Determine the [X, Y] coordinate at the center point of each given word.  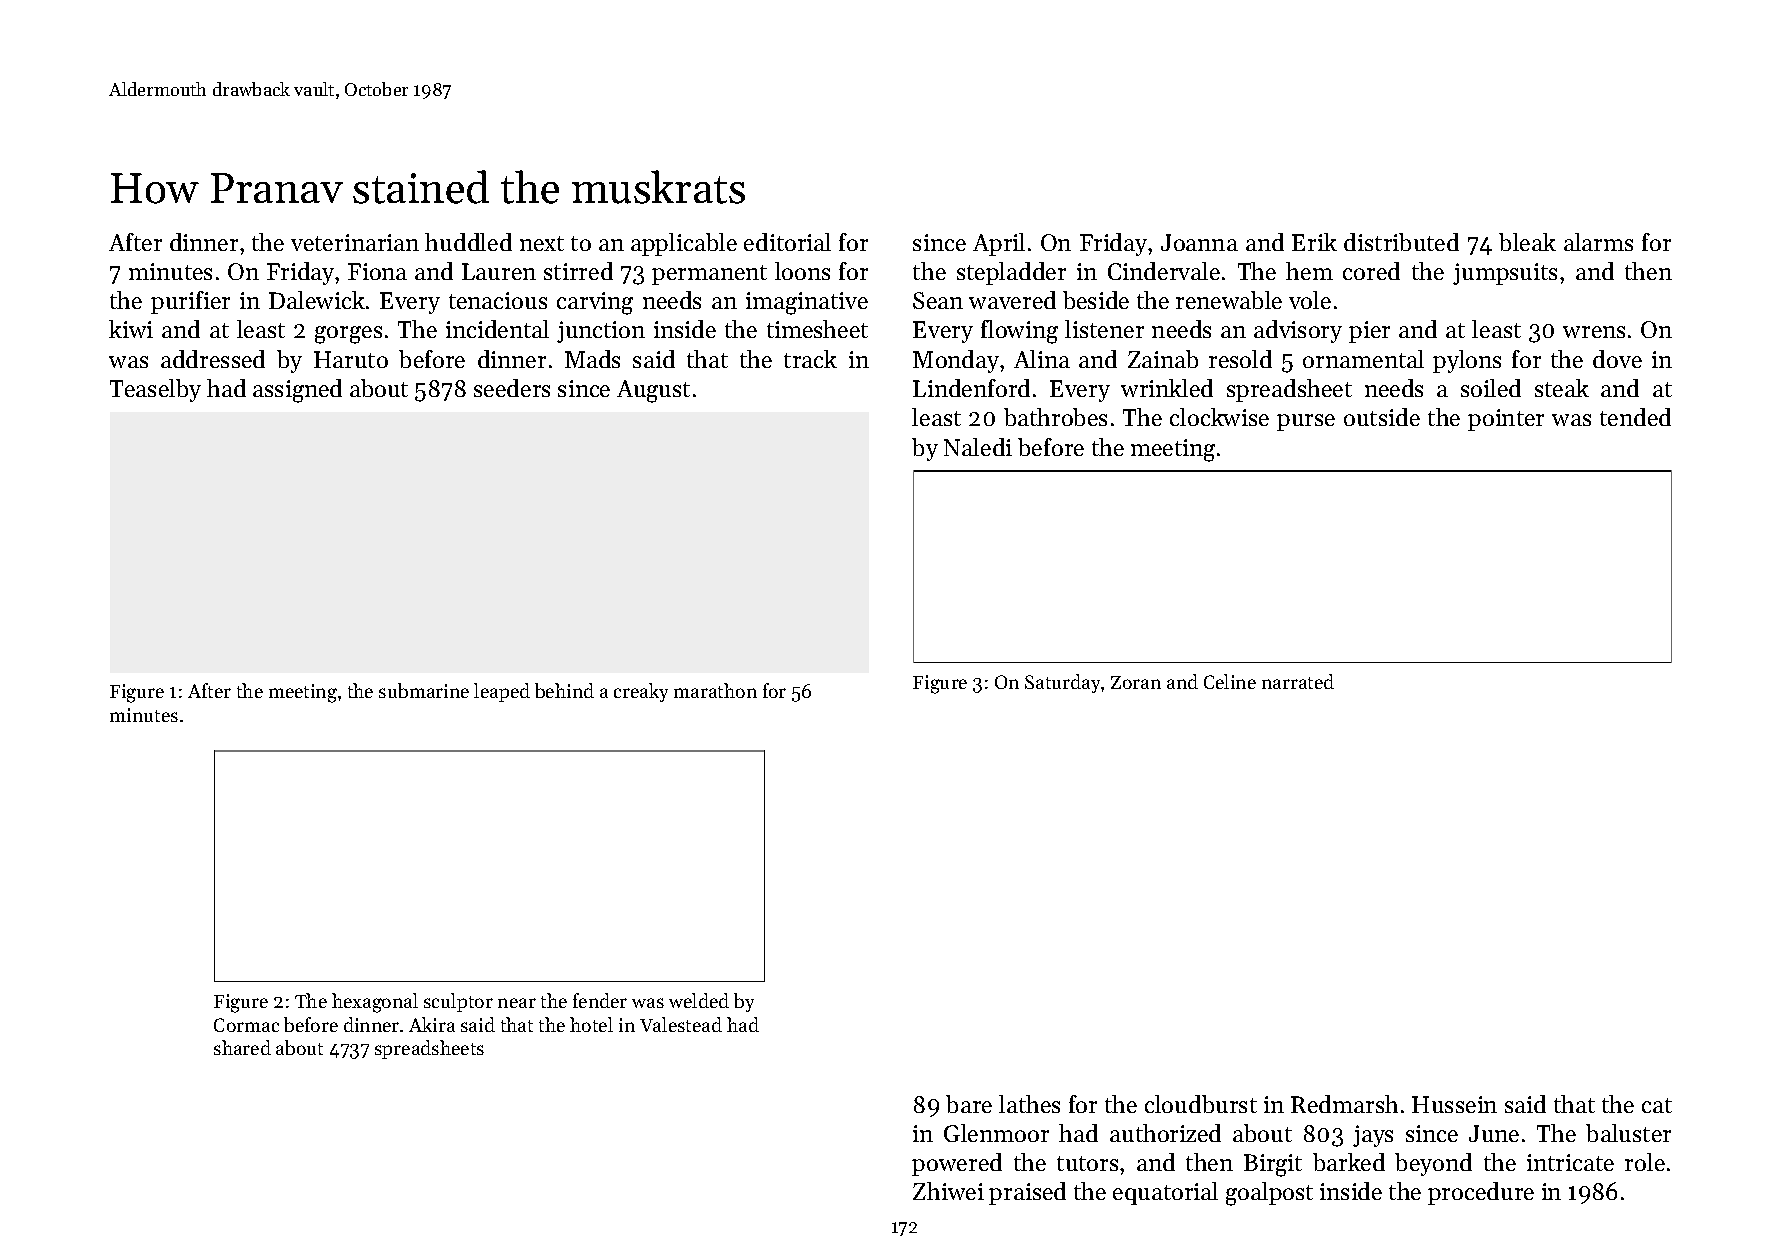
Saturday [1063, 683]
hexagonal [375, 1003]
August [653, 391]
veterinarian [355, 242]
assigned [297, 391]
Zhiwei [948, 1191]
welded [699, 1000]
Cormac [246, 1025]
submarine [424, 690]
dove [1617, 359]
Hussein [1454, 1104]
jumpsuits [1505, 274]
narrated [1298, 681]
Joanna [1199, 242]
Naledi [978, 447]
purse [1306, 422]
